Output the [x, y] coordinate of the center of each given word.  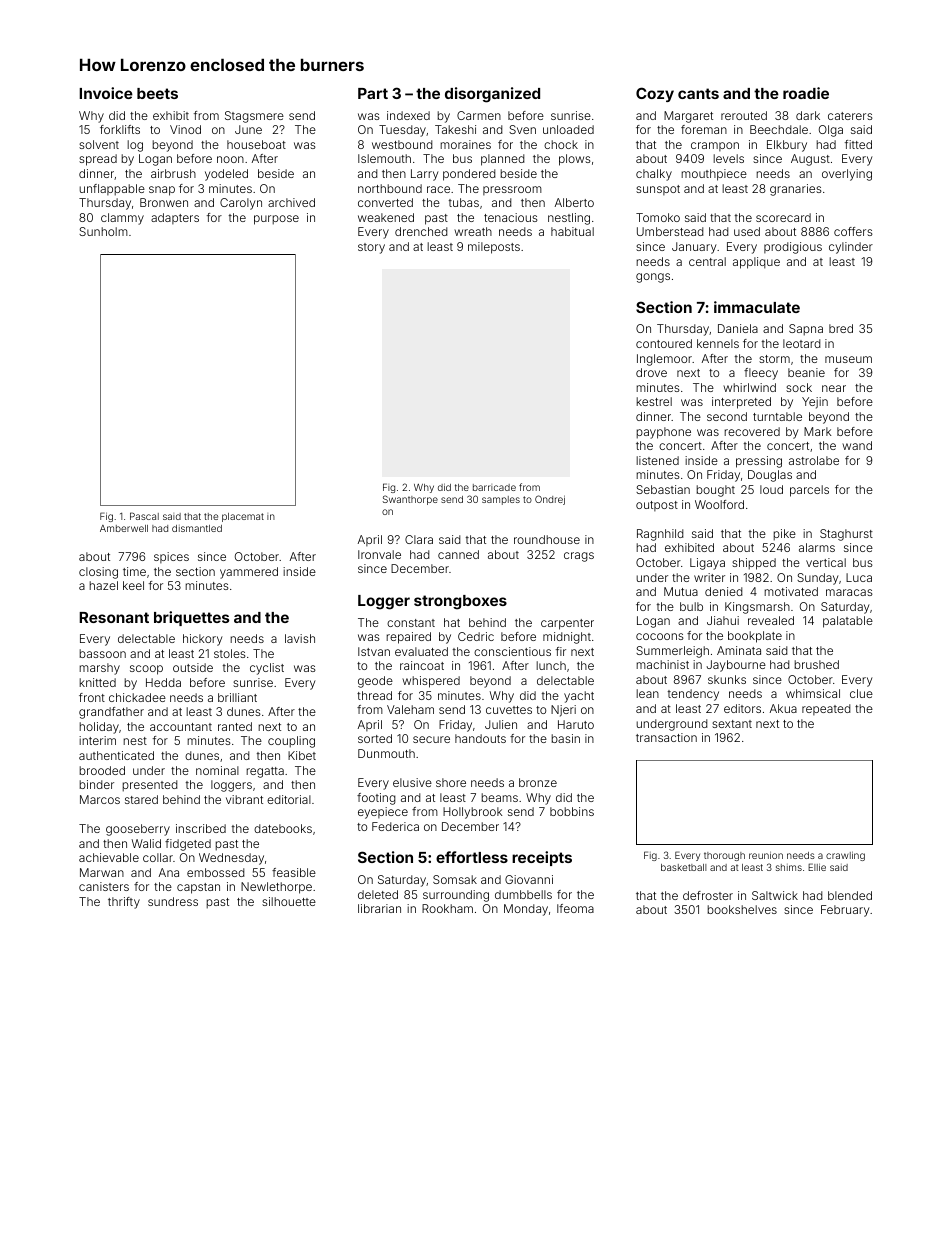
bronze [538, 782]
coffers [853, 231]
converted [385, 202]
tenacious [511, 217]
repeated [826, 709]
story [371, 248]
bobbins [572, 811]
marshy [99, 669]
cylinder [851, 248]
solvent [99, 144]
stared [141, 799]
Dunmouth [386, 753]
